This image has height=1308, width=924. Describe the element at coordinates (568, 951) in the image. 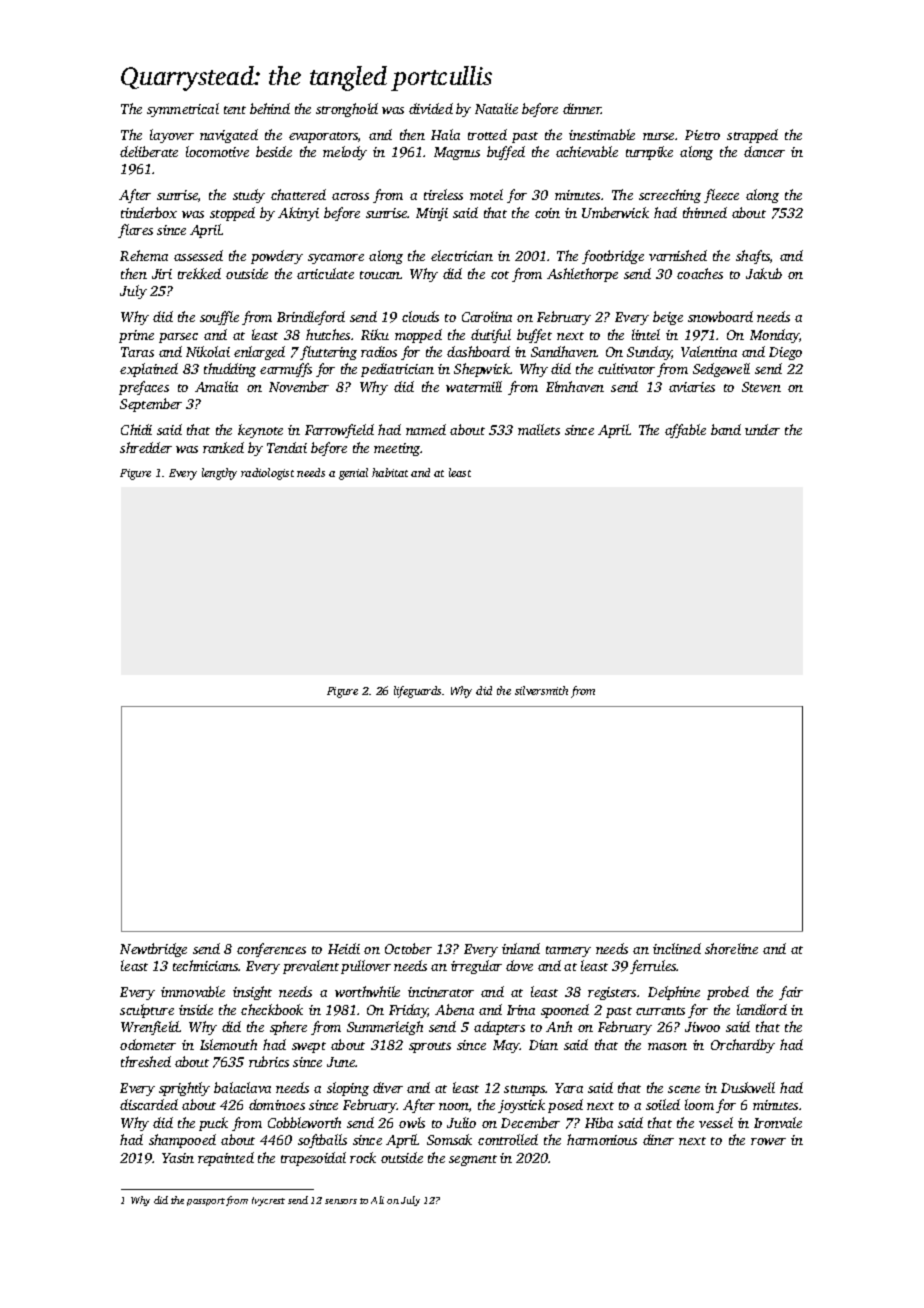

I see `tannery` at that location.
